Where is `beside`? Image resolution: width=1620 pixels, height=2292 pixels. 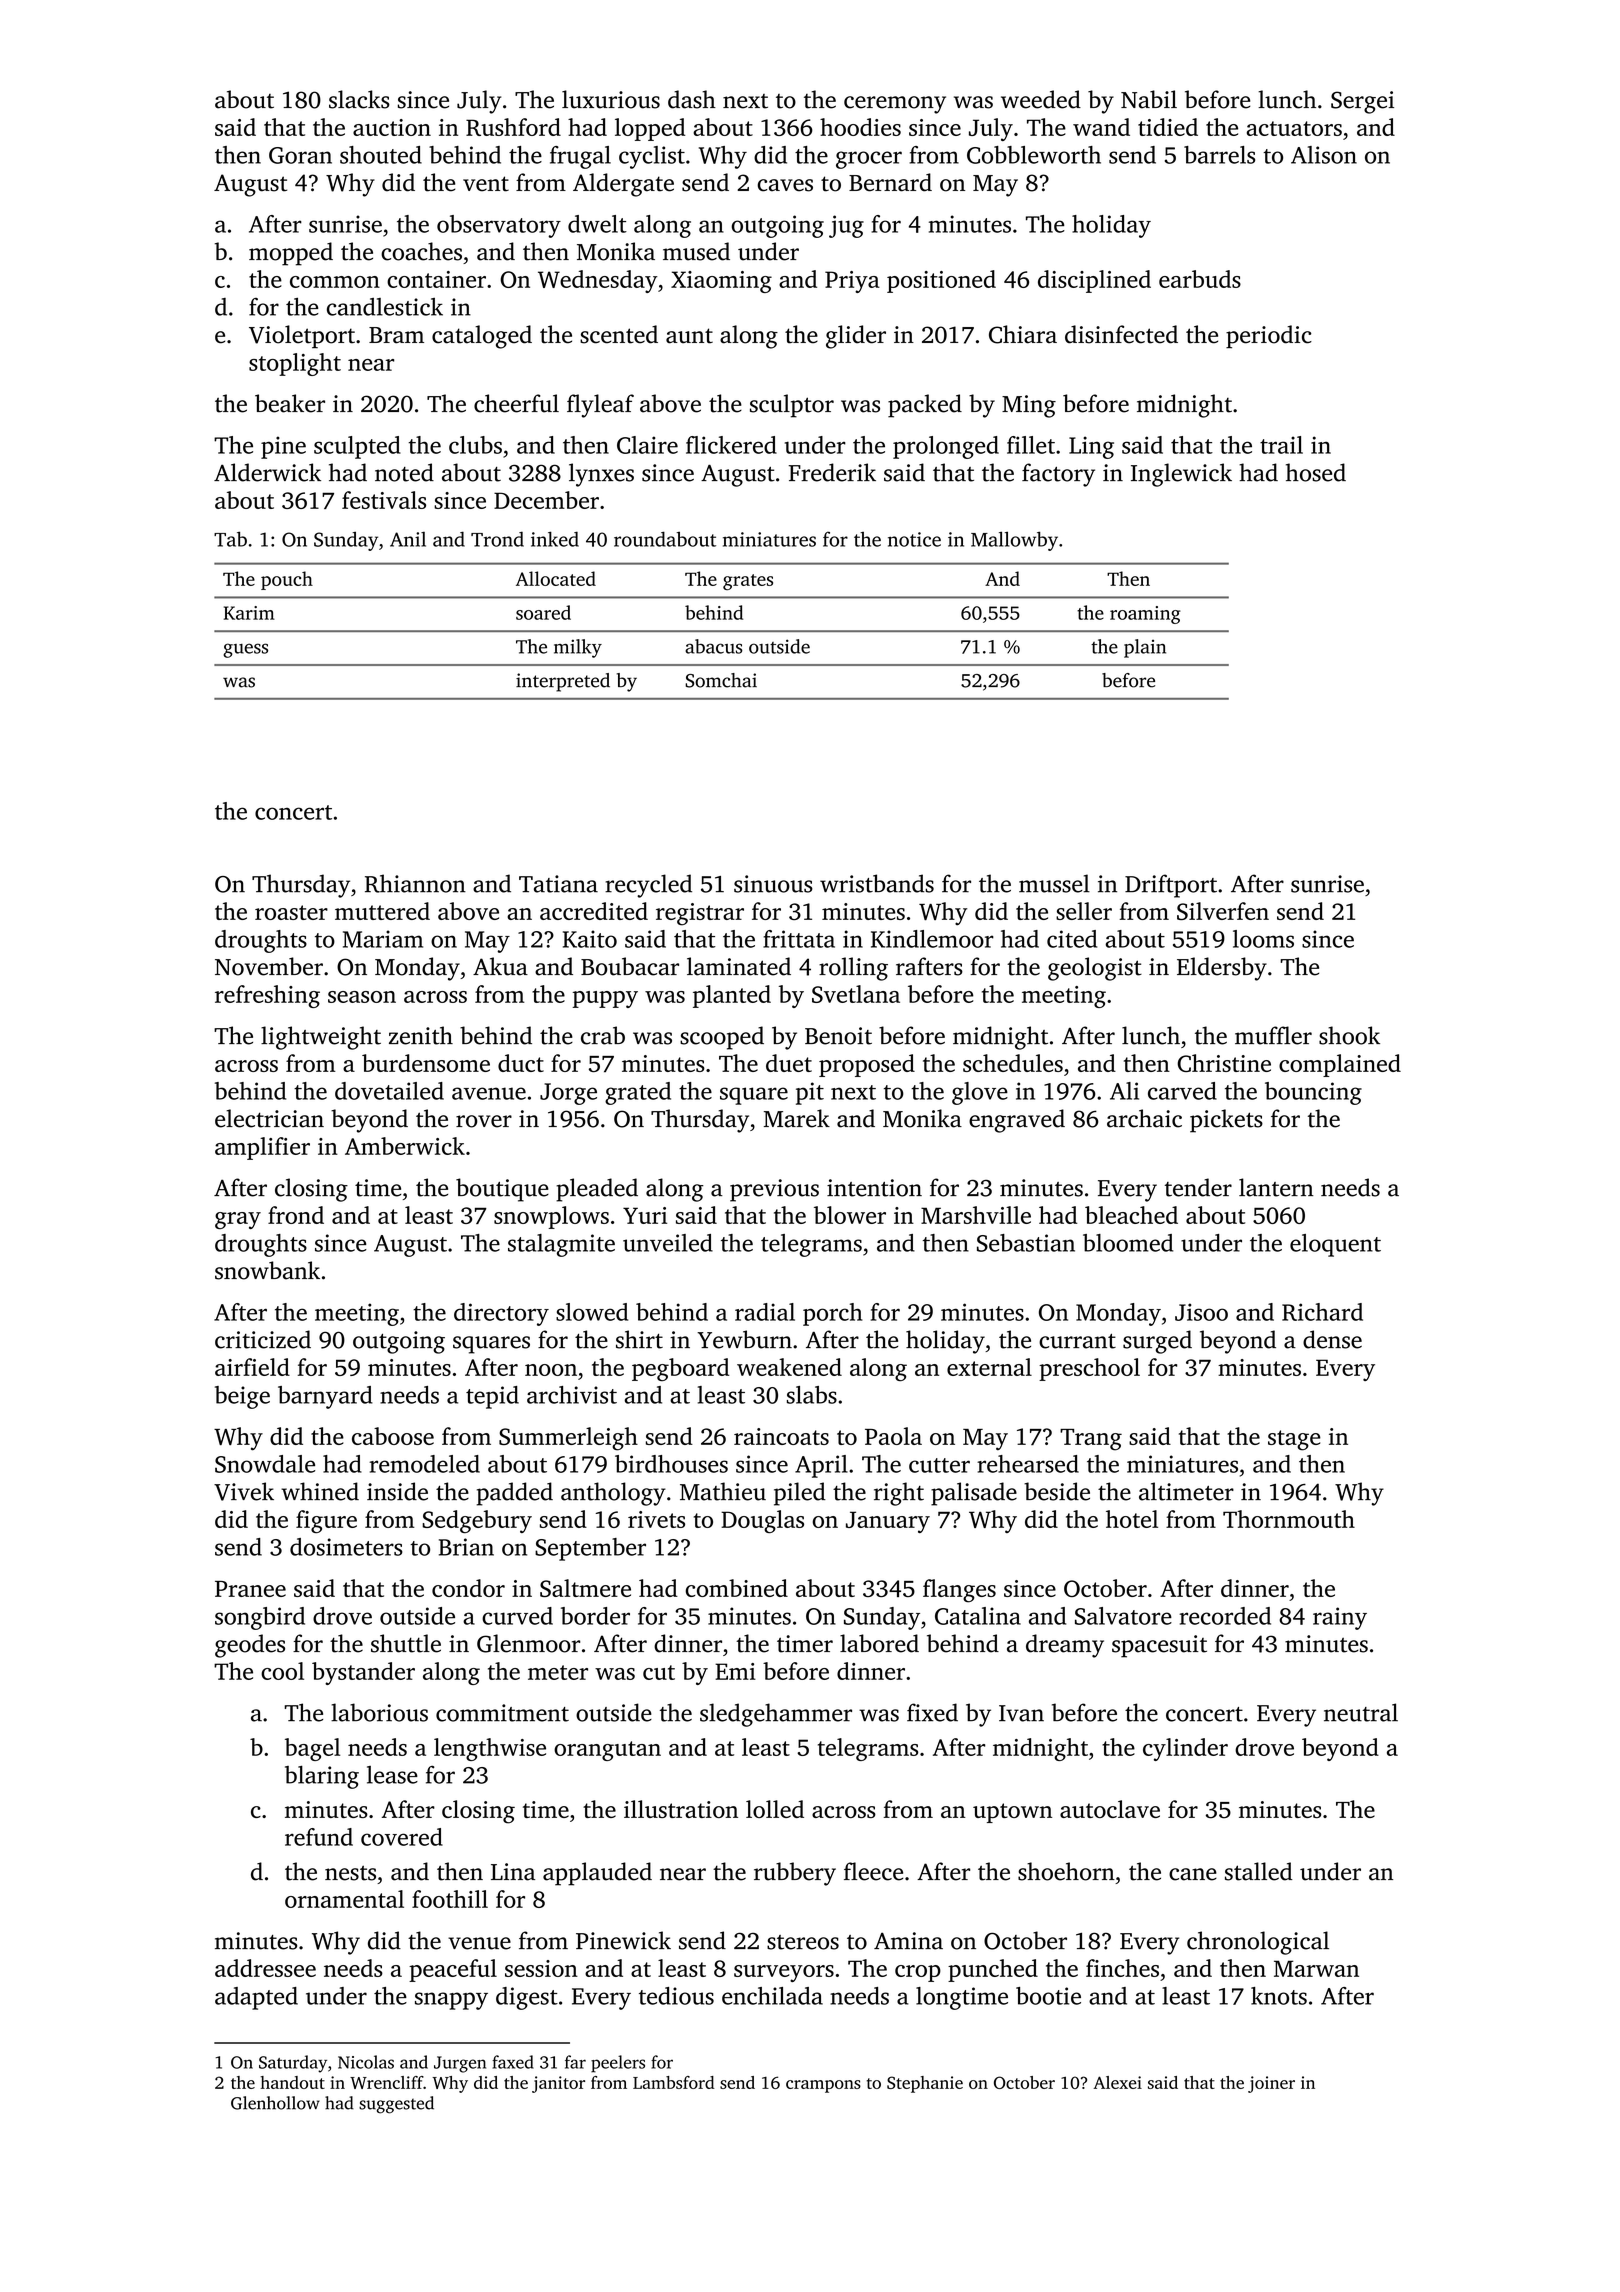
beside is located at coordinates (1057, 1491).
